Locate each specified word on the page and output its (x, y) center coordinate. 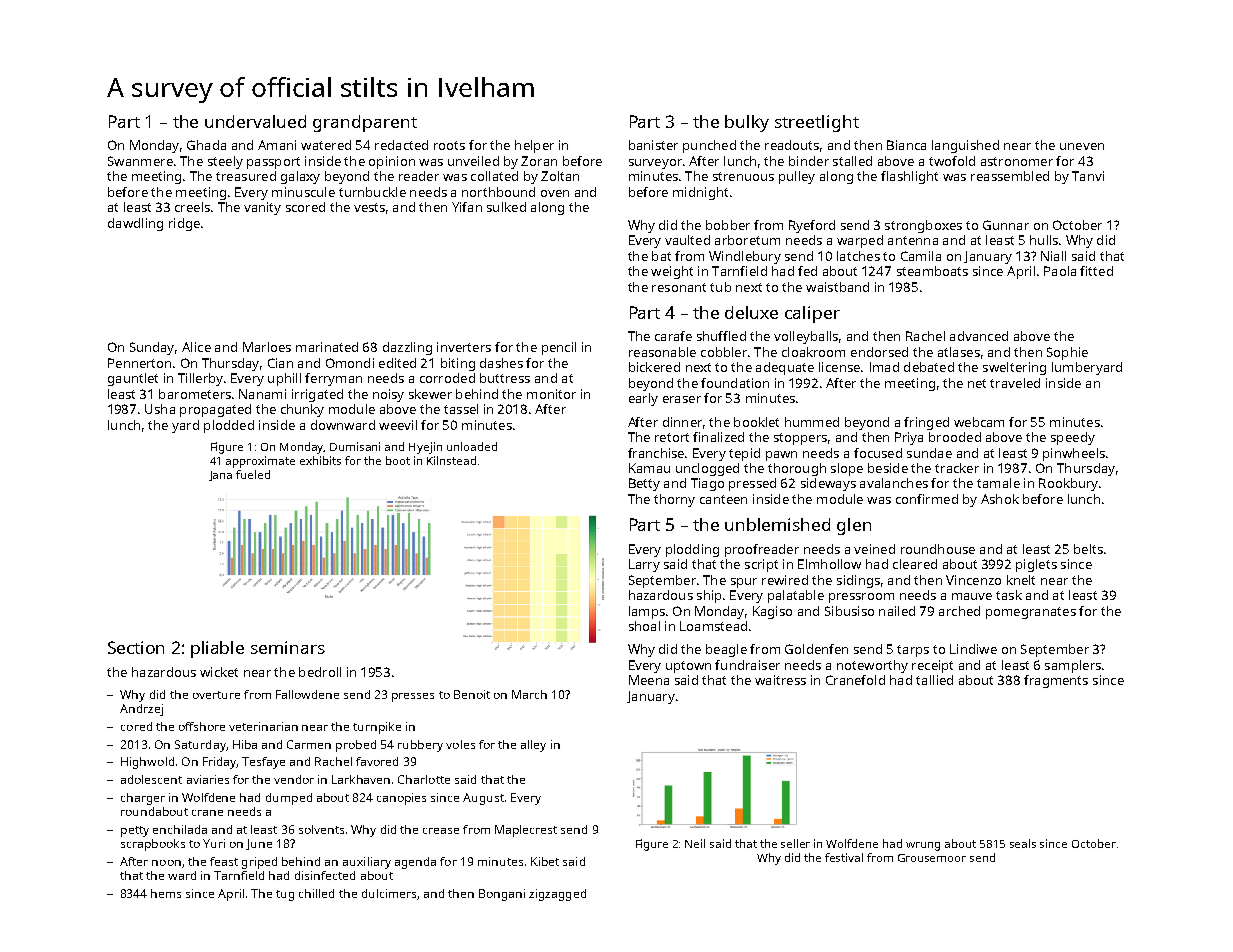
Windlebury (745, 257)
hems (166, 893)
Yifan (467, 207)
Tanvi (1088, 176)
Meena (649, 680)
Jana (220, 476)
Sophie (1067, 353)
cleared (915, 564)
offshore (202, 726)
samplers (1073, 666)
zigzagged (557, 895)
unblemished (777, 524)
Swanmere (140, 161)
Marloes (267, 347)
